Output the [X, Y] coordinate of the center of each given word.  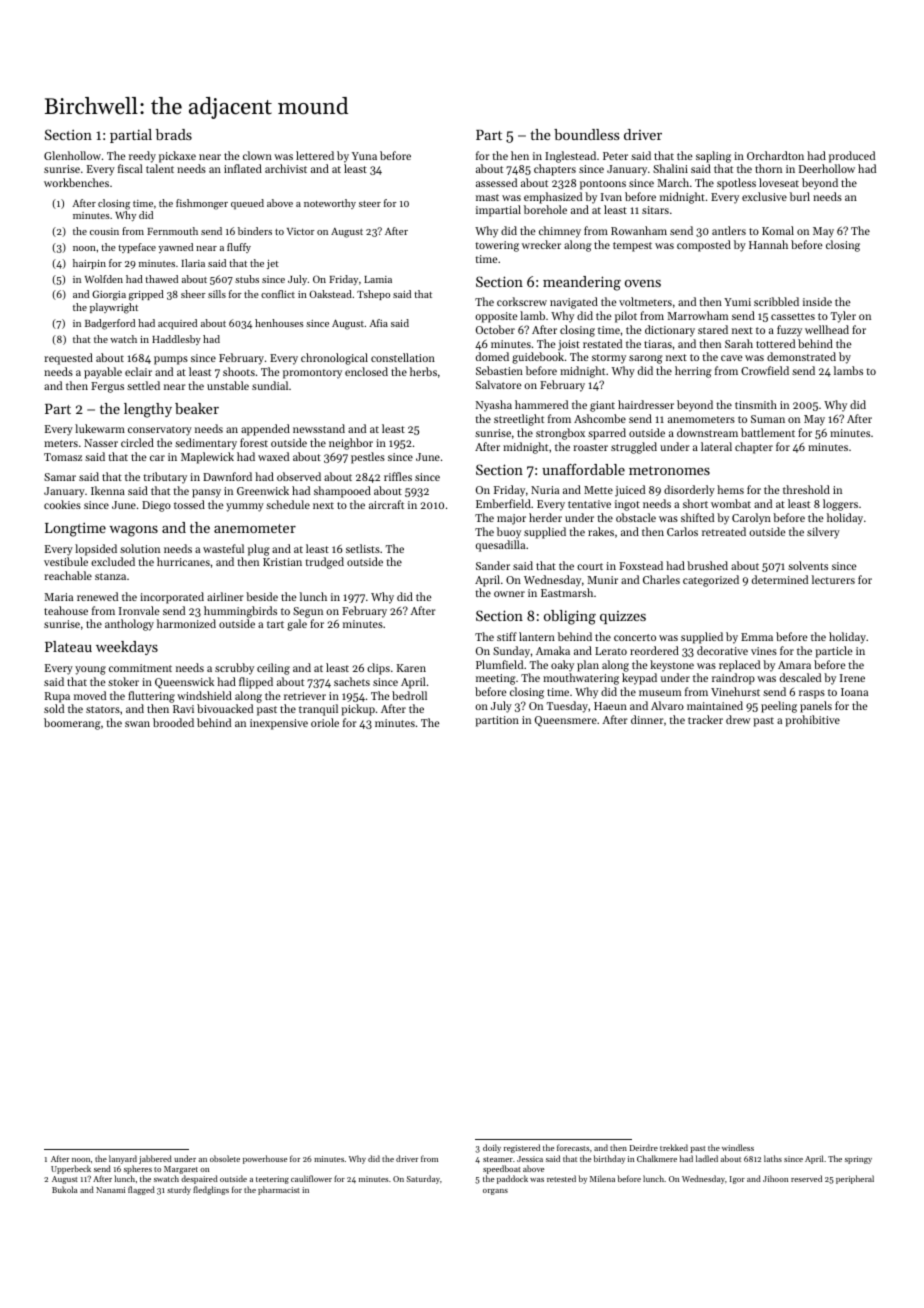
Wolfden [104, 279]
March [673, 182]
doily [492, 1148]
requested [68, 359]
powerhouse [265, 1159]
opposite [496, 317]
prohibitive [812, 721]
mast [487, 197]
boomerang [72, 724]
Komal [778, 230]
